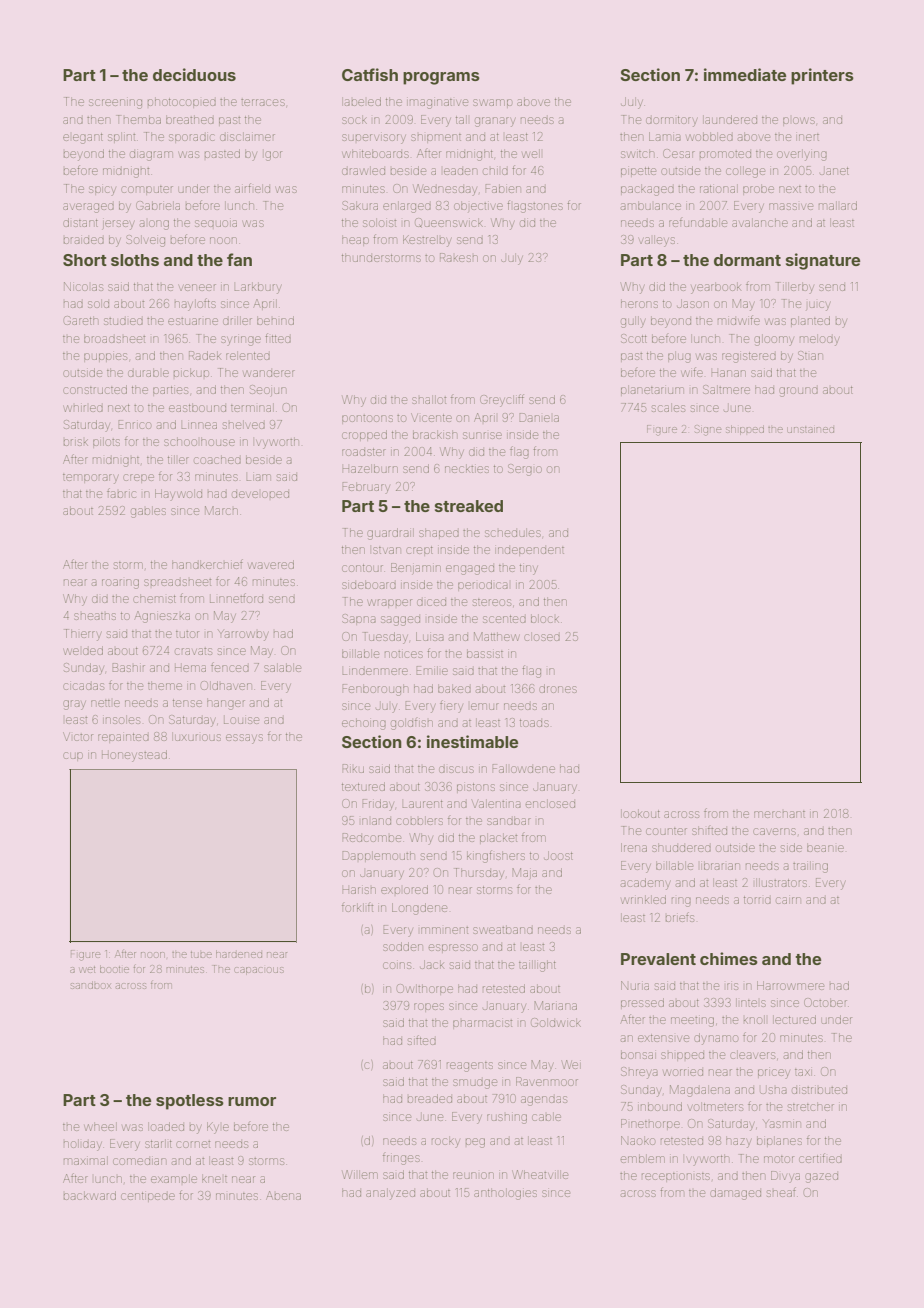 The image size is (924, 1308). Describe the element at coordinates (482, 1024) in the image. I see `pharmacist` at that location.
